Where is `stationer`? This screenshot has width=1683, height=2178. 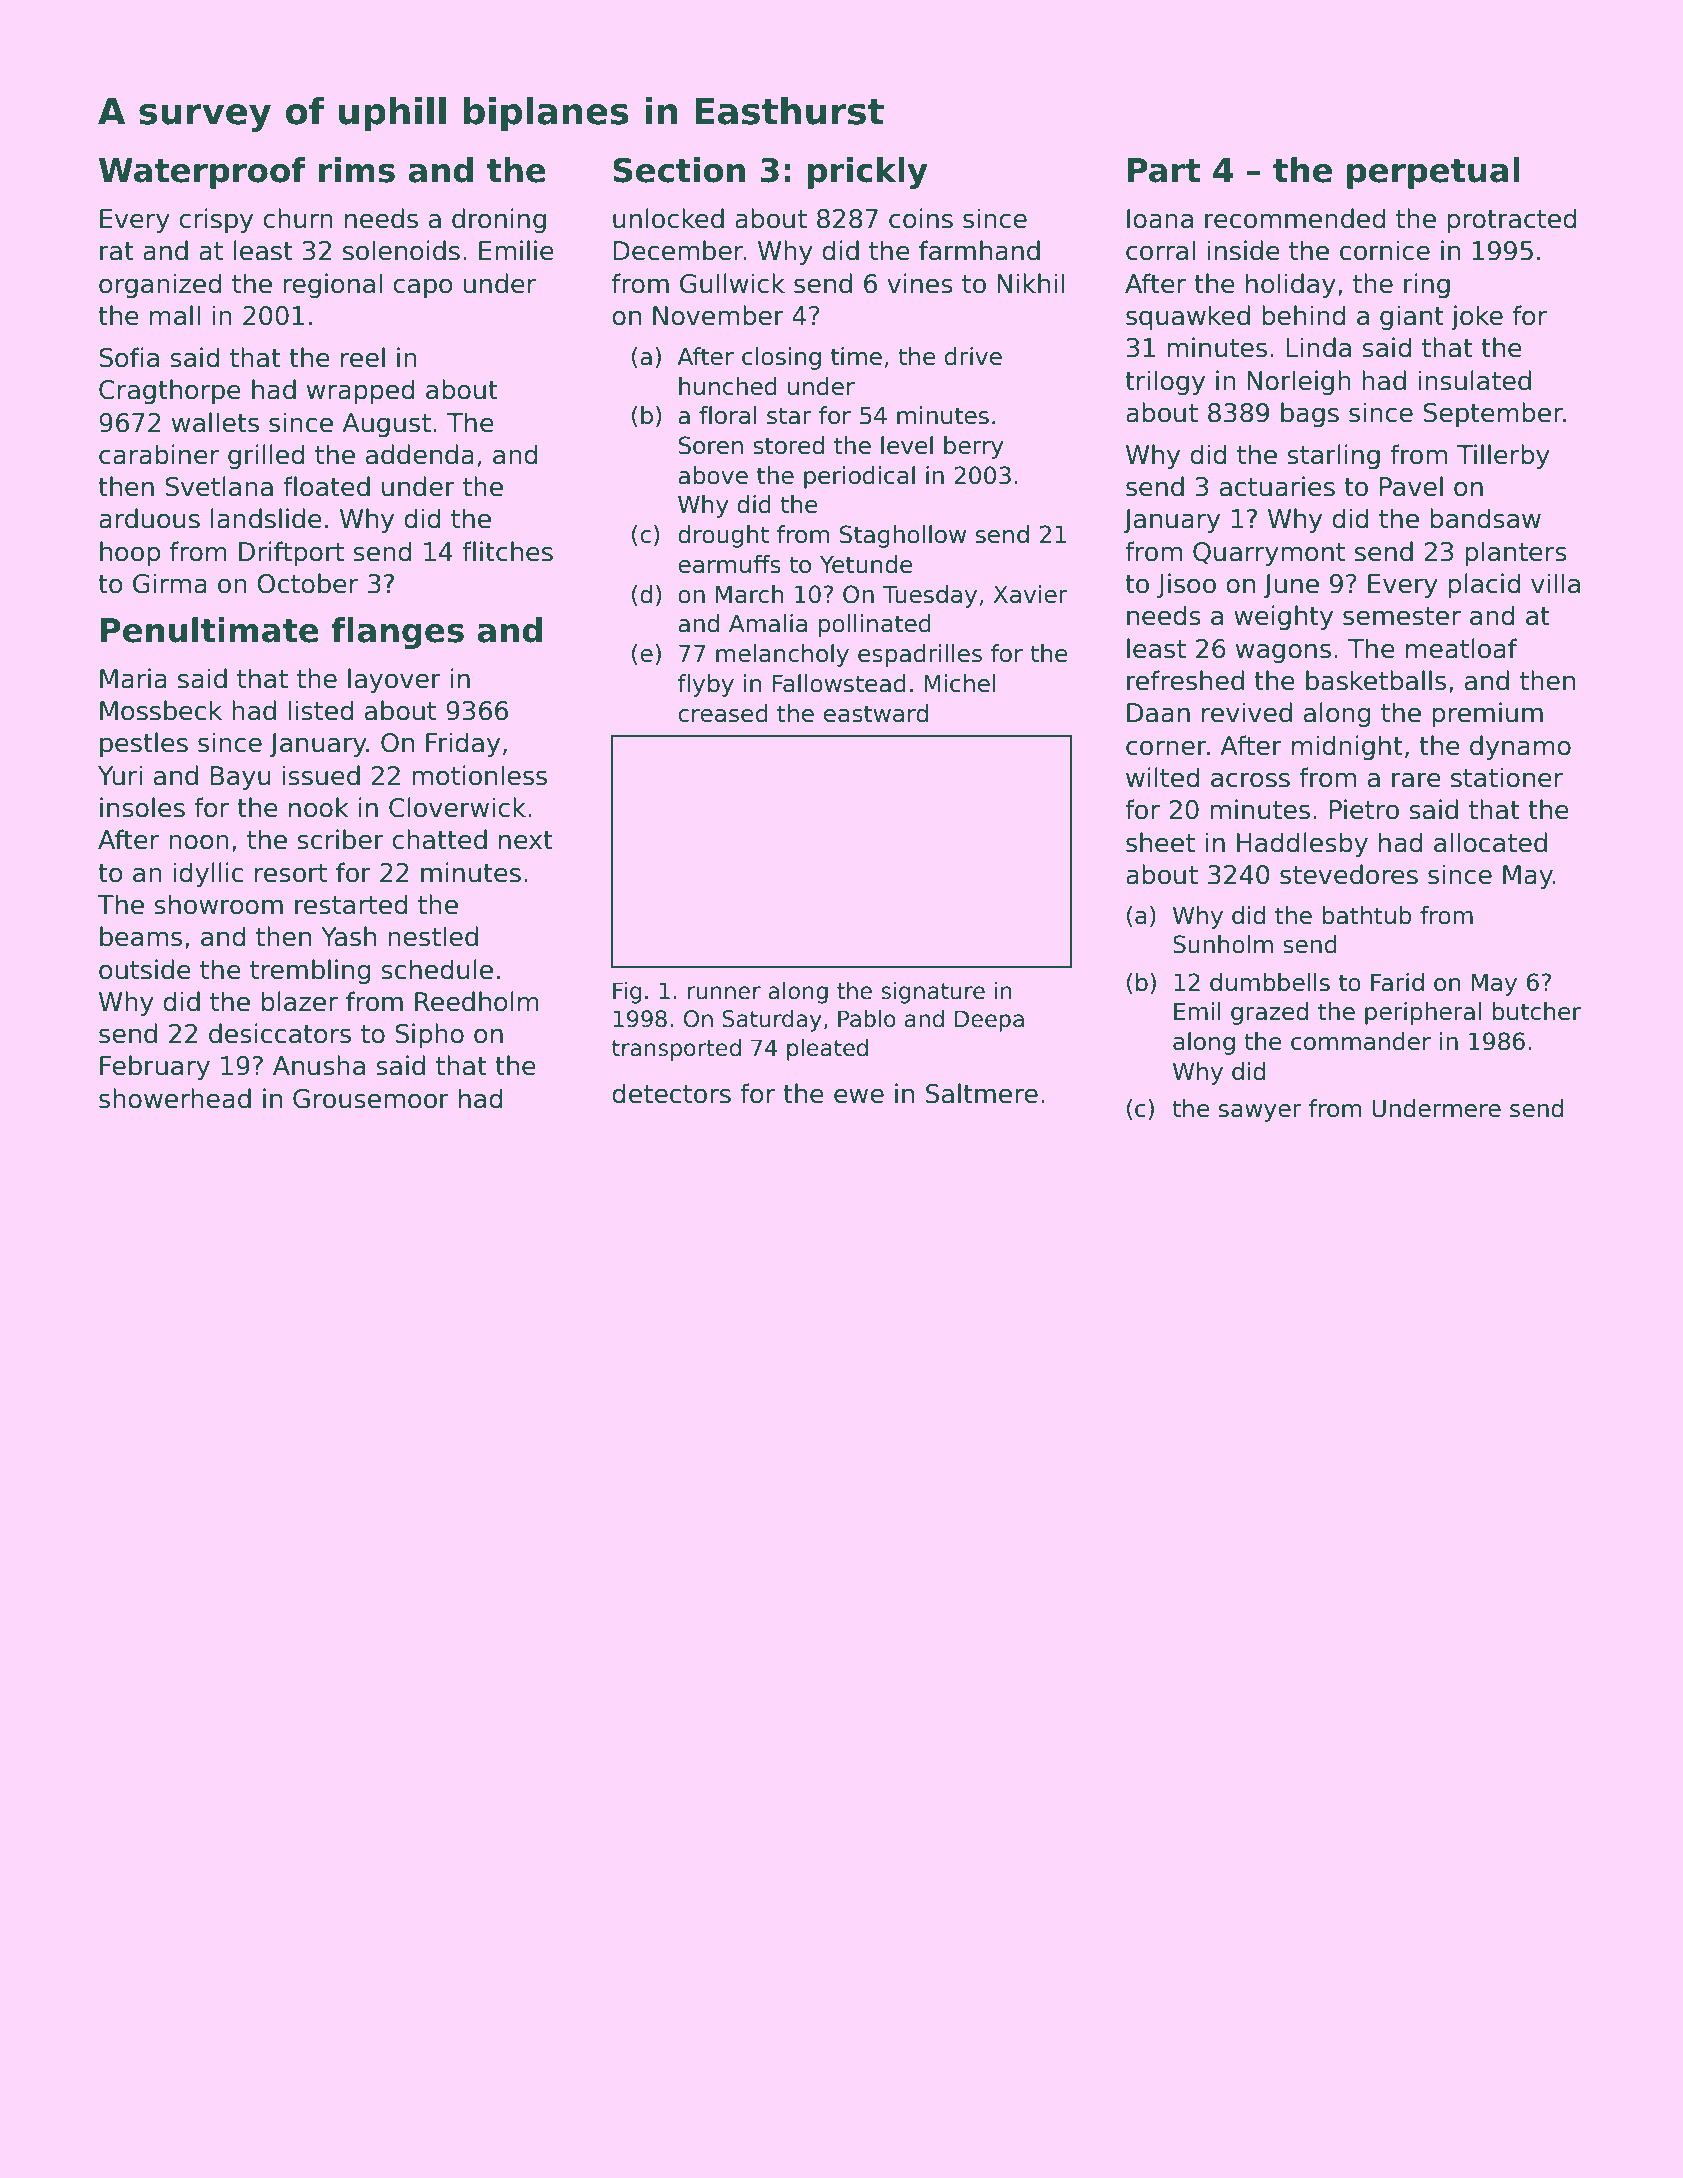
stationer is located at coordinates (1507, 777).
